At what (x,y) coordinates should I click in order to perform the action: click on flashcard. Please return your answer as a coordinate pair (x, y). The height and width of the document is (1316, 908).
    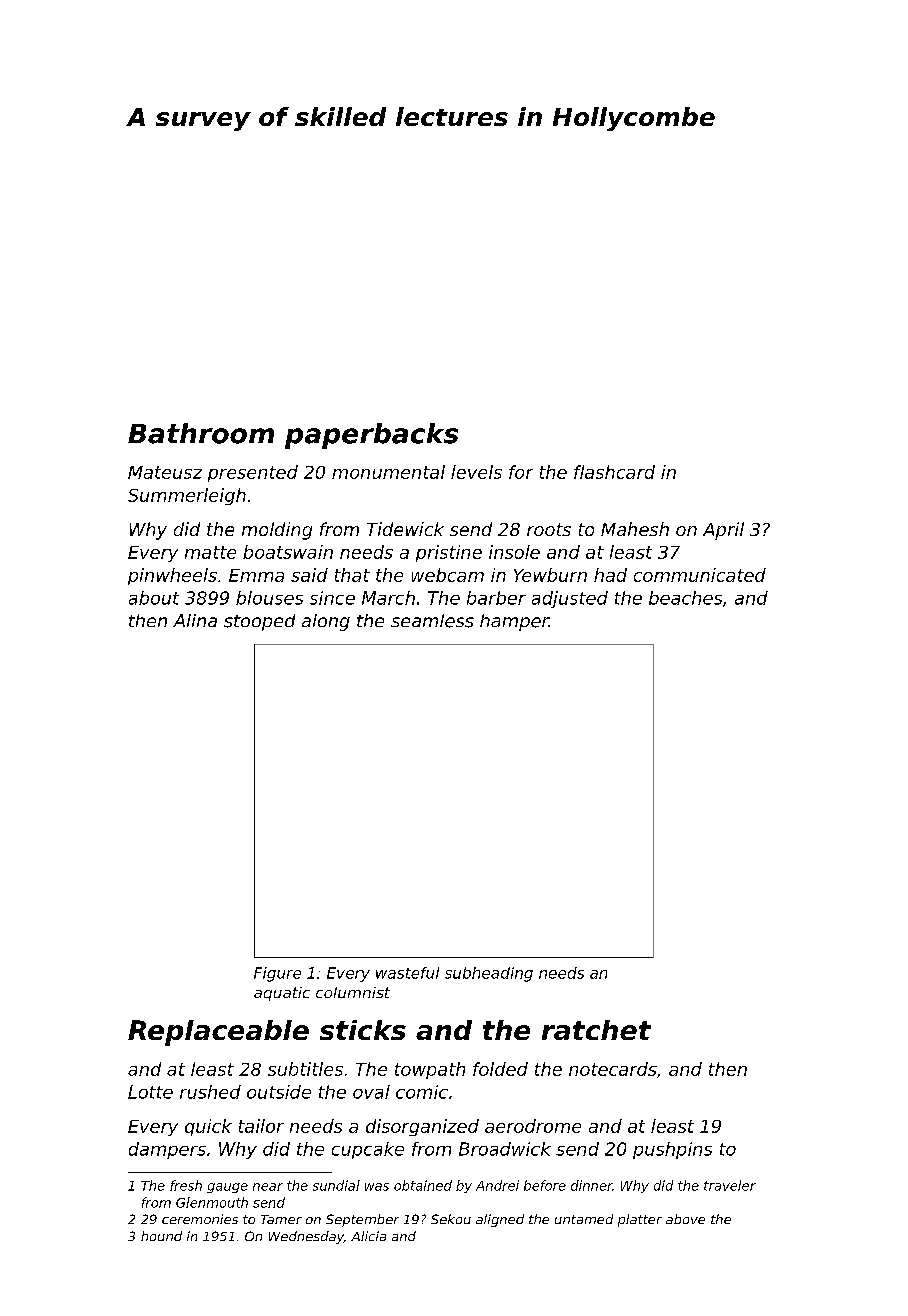
    Looking at the image, I should click on (614, 472).
